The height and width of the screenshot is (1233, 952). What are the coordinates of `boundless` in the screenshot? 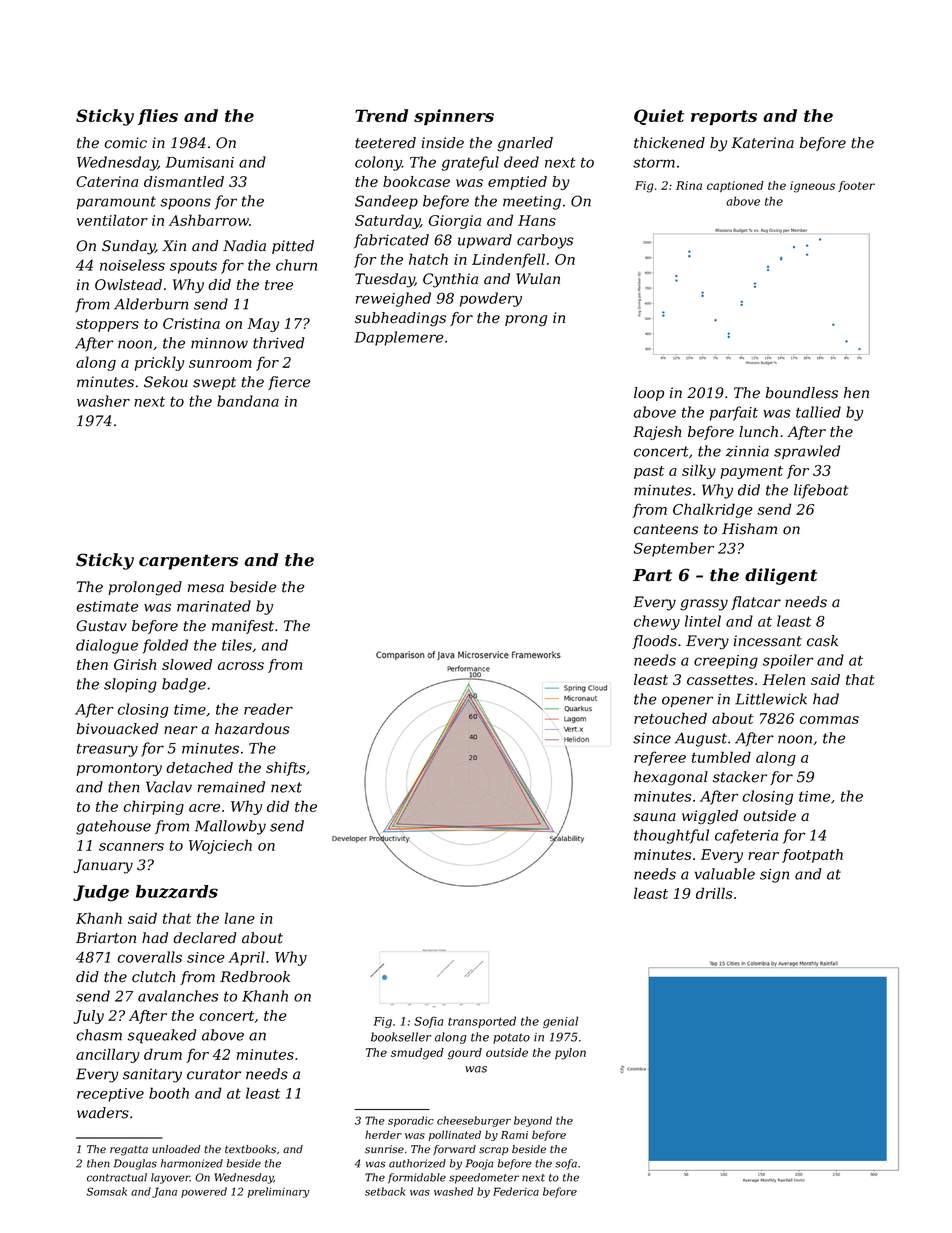 It's located at (802, 393).
